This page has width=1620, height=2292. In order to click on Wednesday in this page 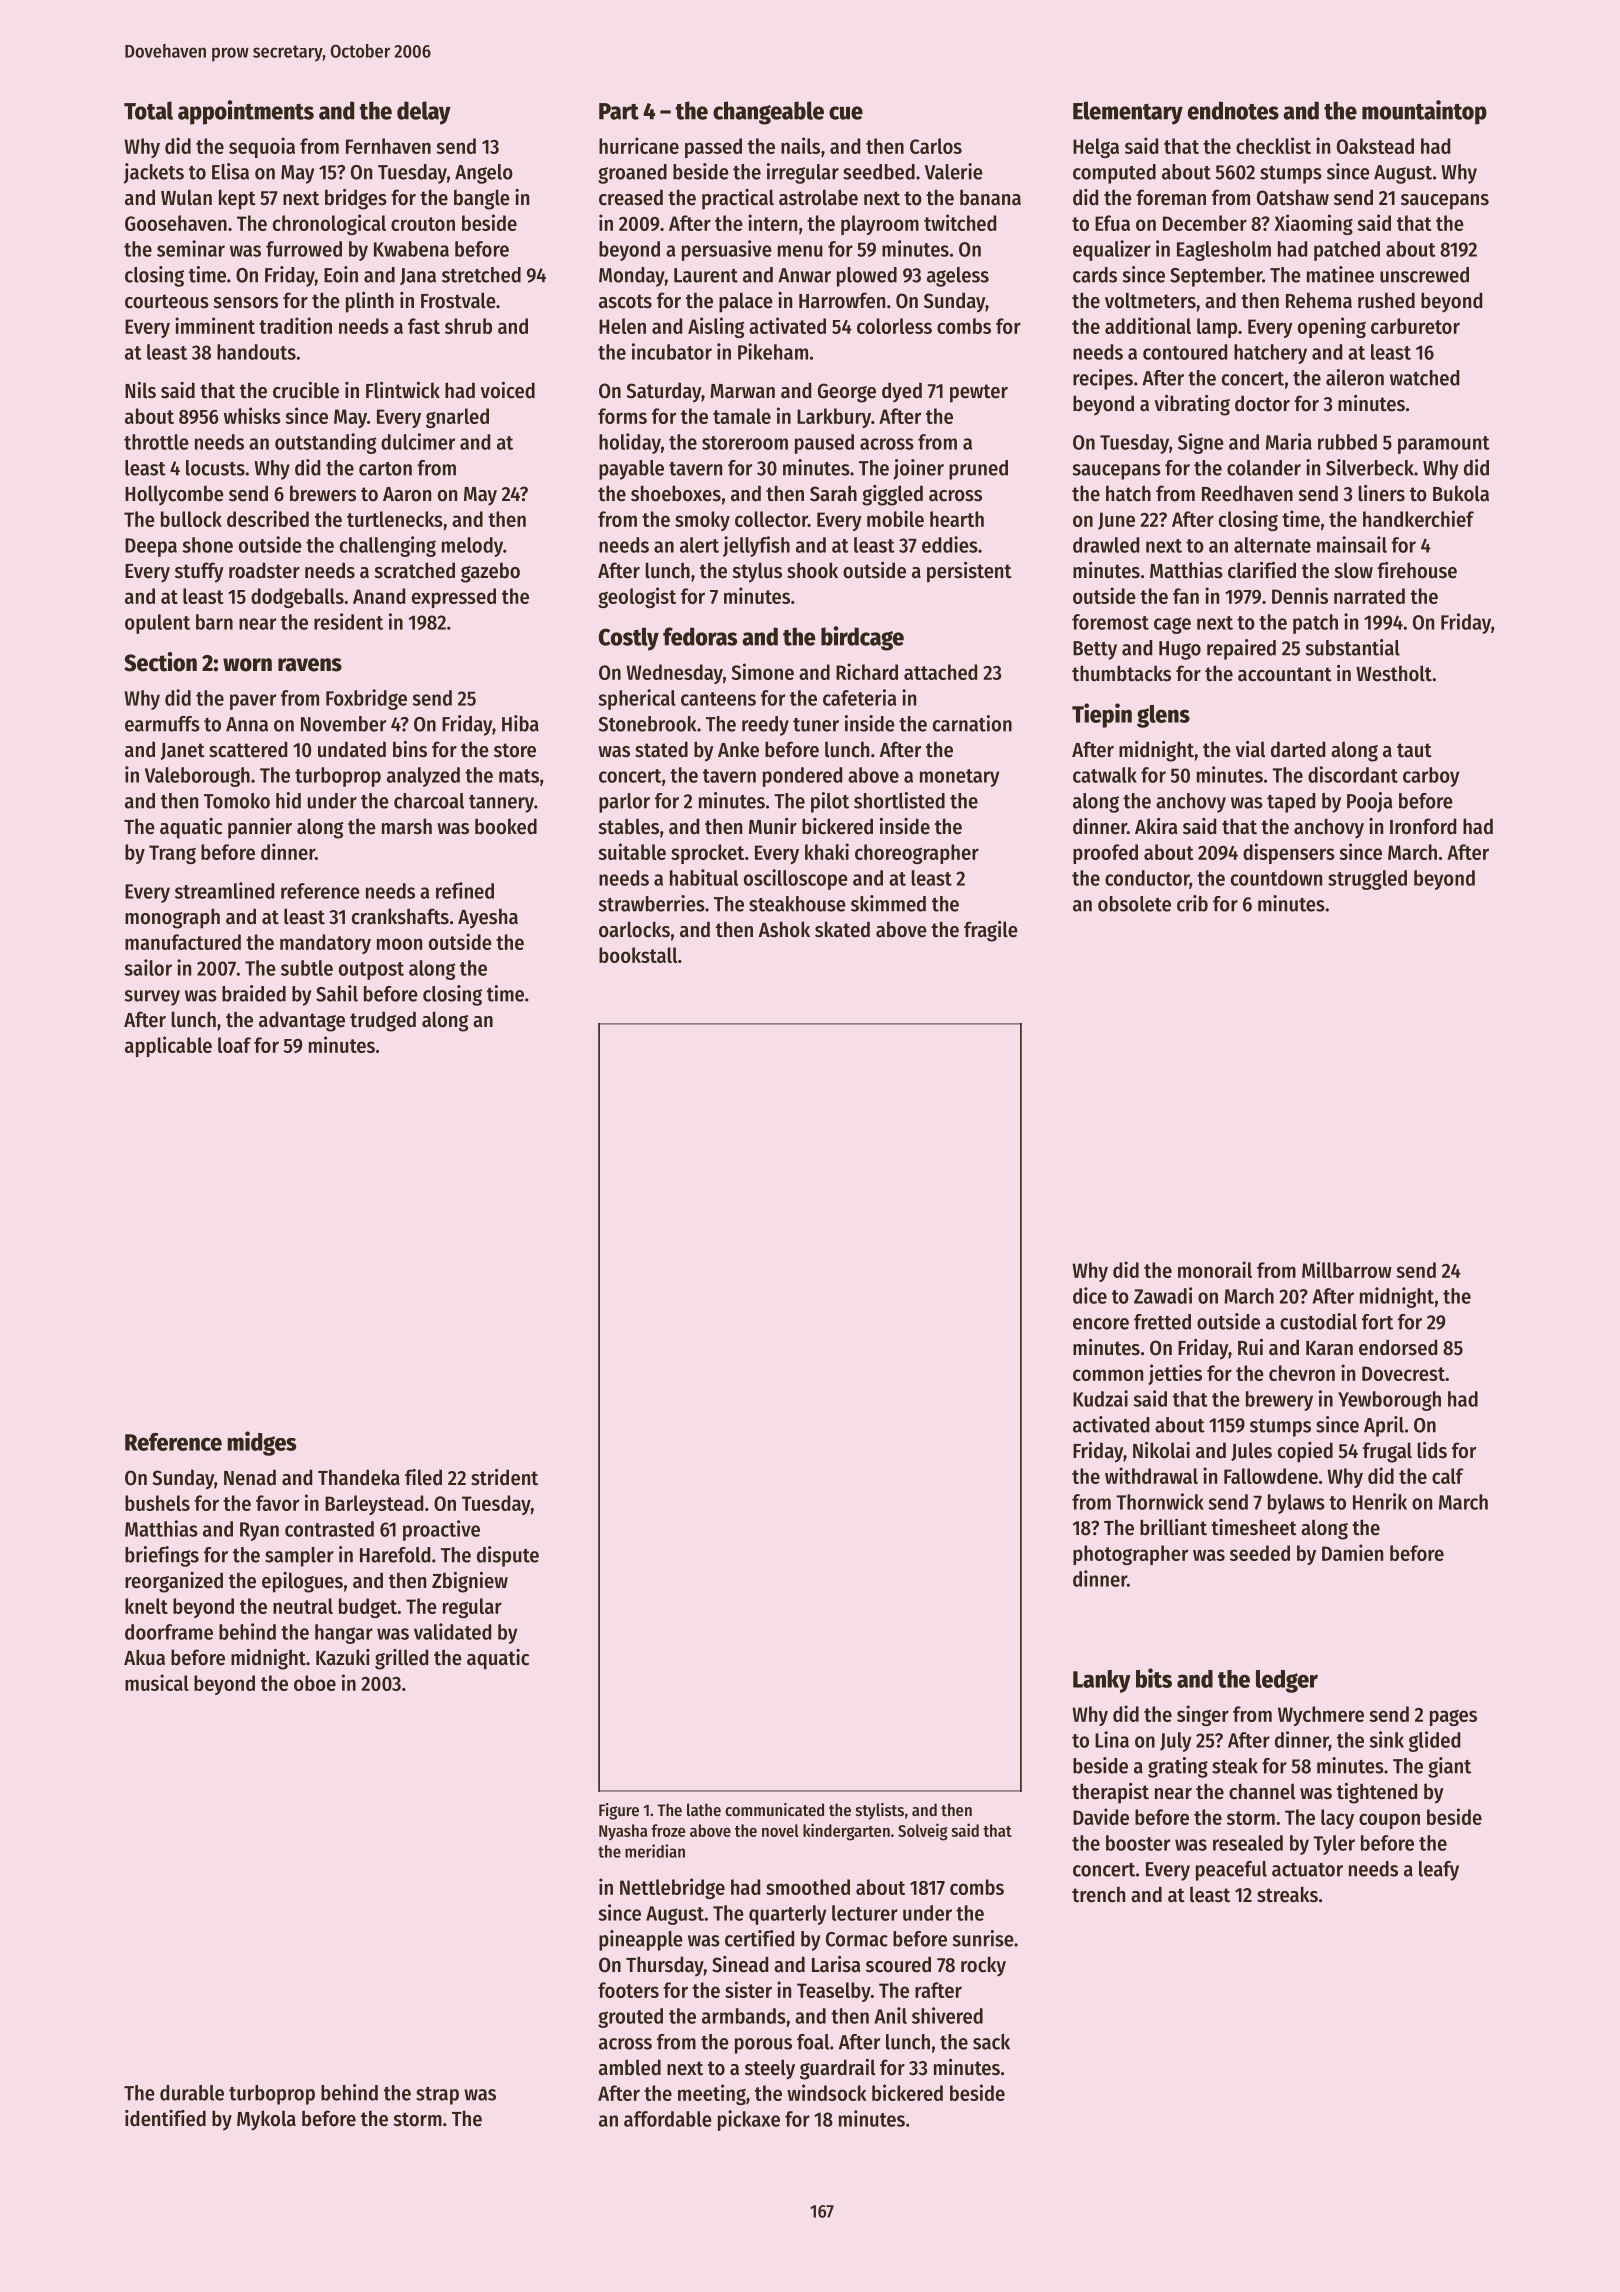, I will do `click(674, 674)`.
